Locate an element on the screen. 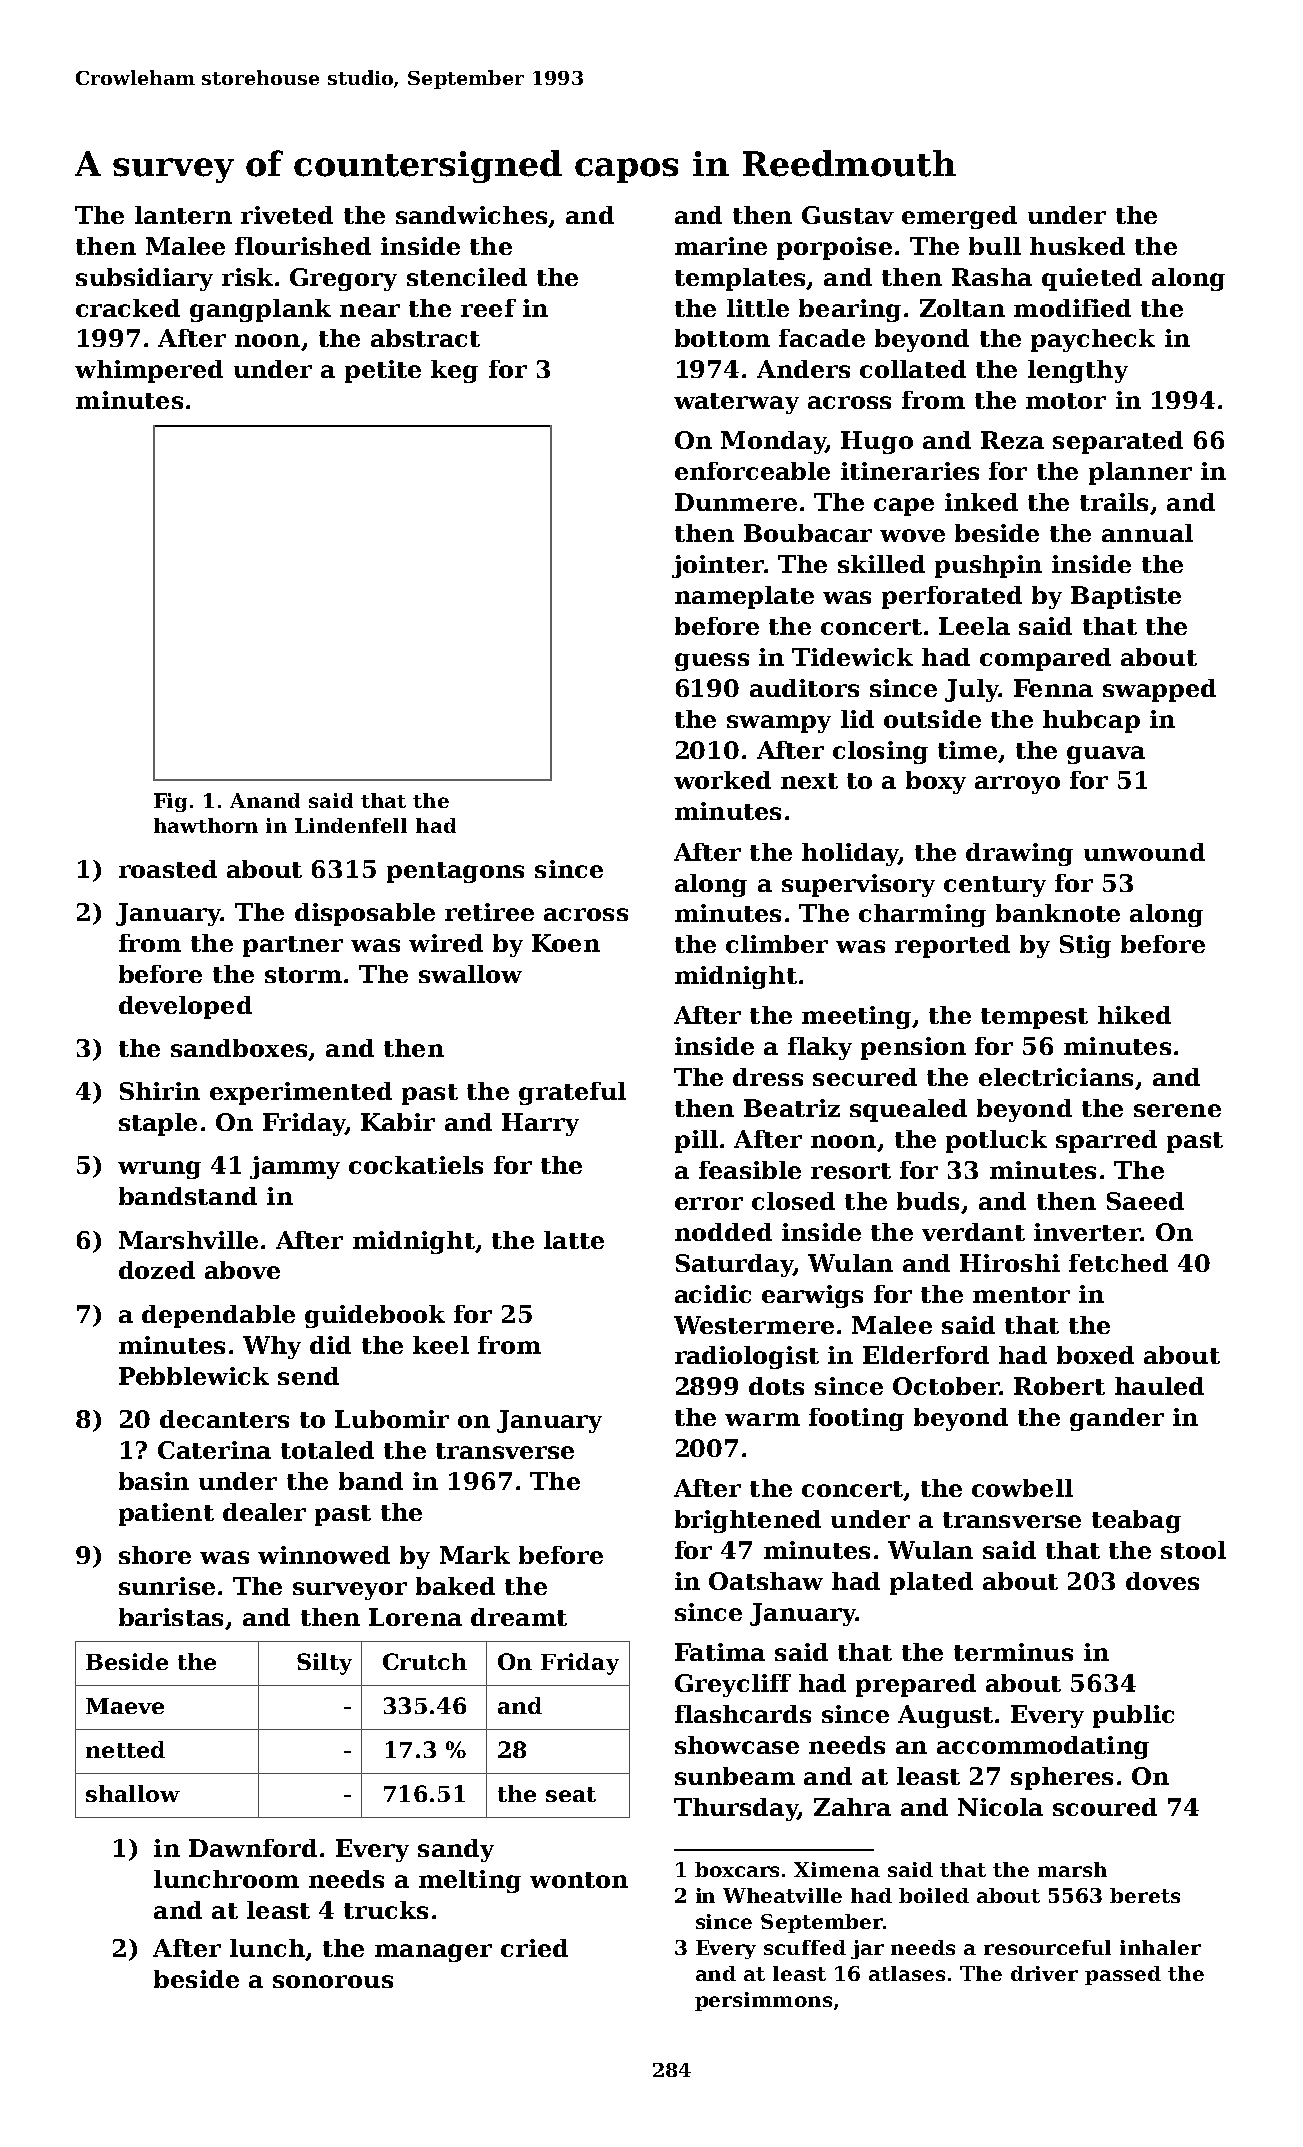 This screenshot has height=2147, width=1303. separated is located at coordinates (1118, 442).
